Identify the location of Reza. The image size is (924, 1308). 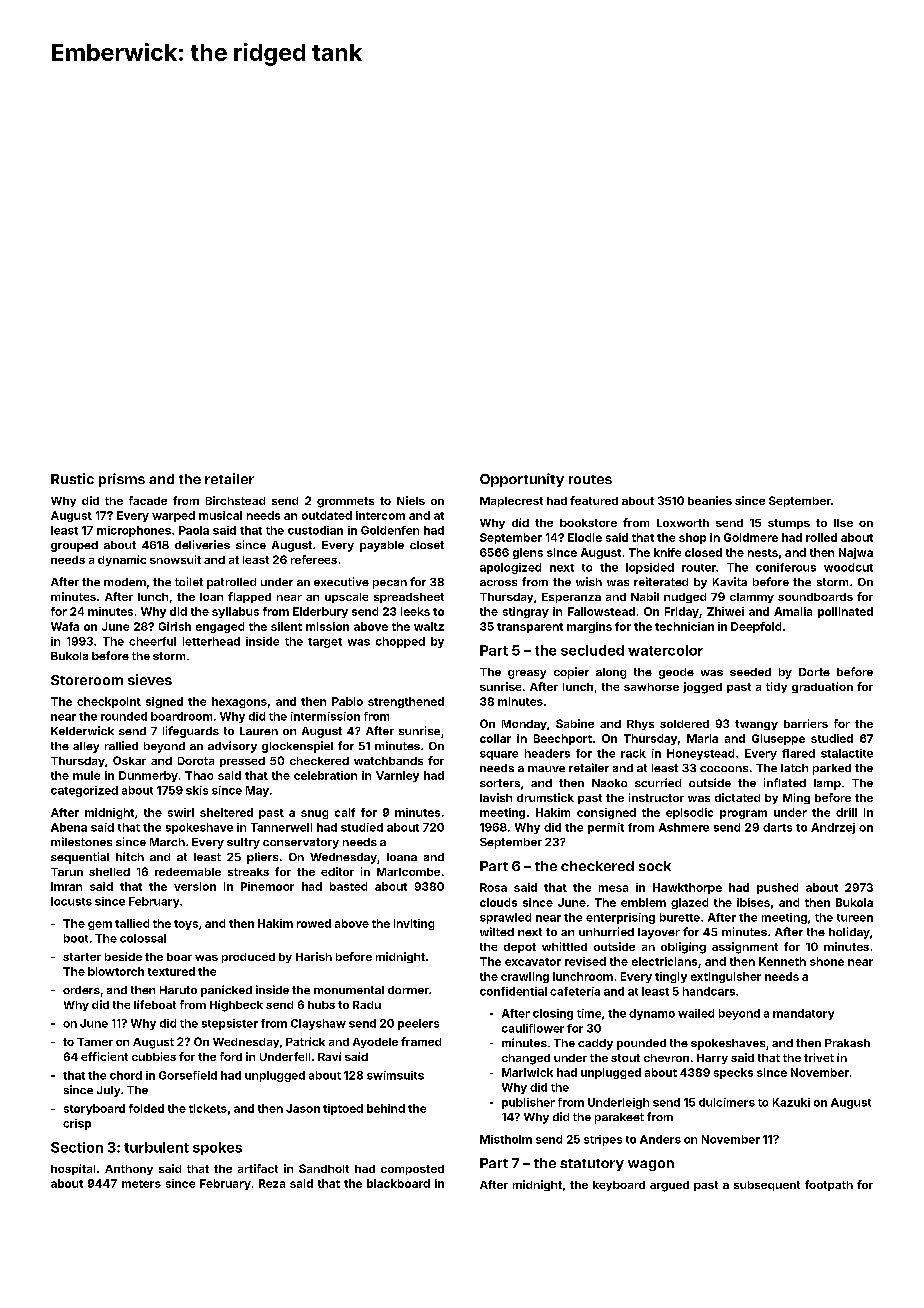
(272, 1183).
